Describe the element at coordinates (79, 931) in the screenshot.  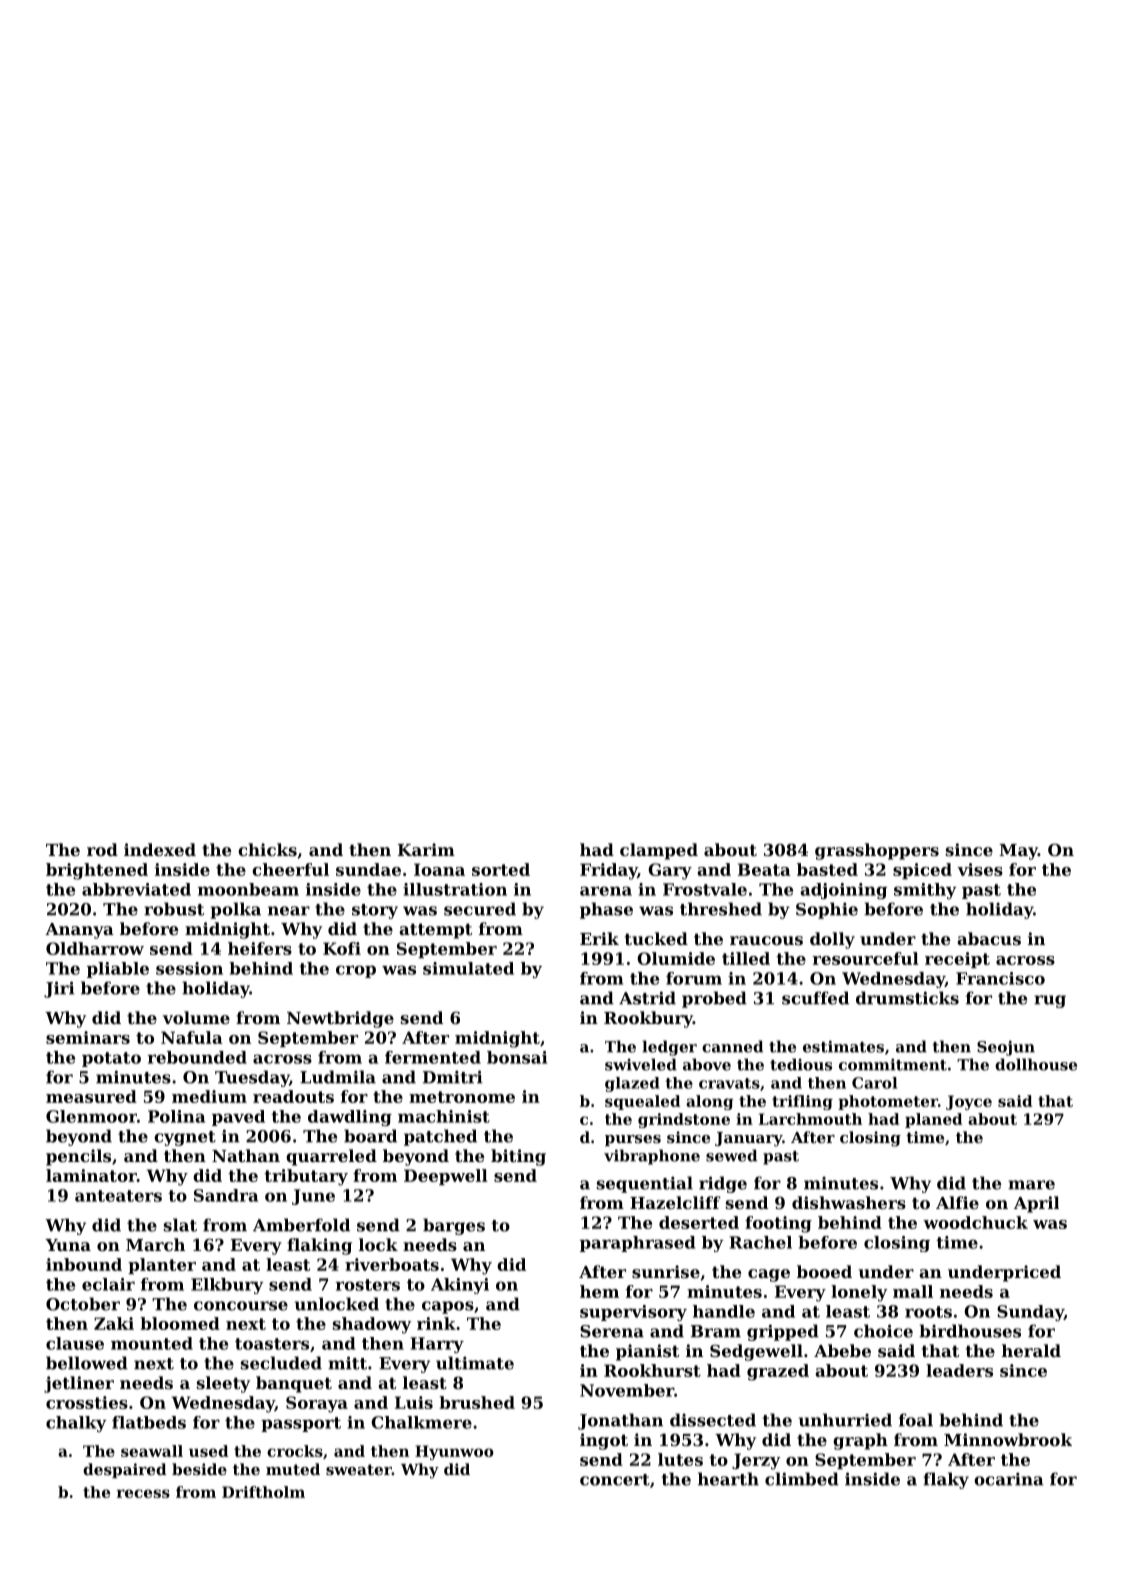
I see `Ananya` at that location.
